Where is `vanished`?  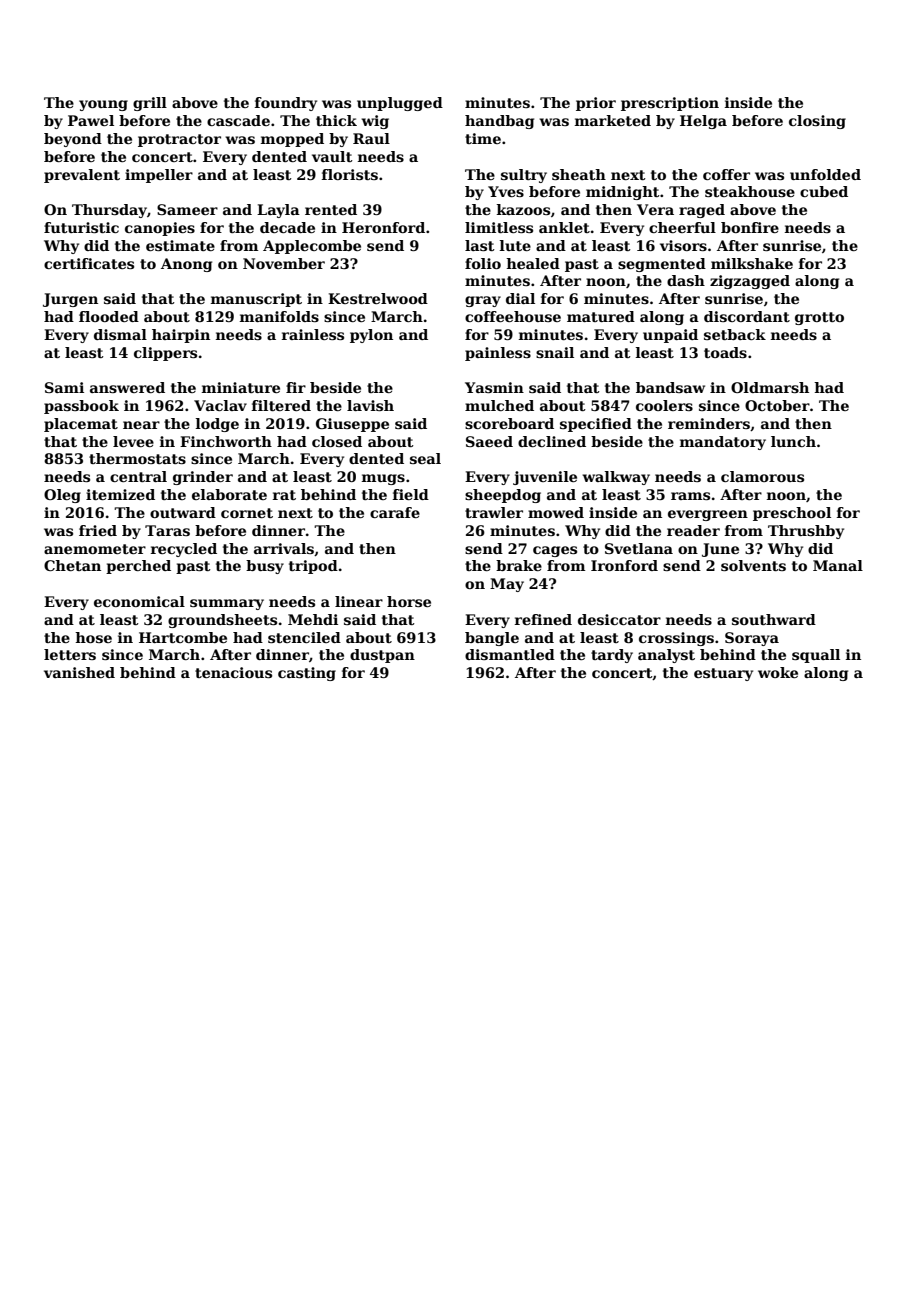 vanished is located at coordinates (79, 672).
